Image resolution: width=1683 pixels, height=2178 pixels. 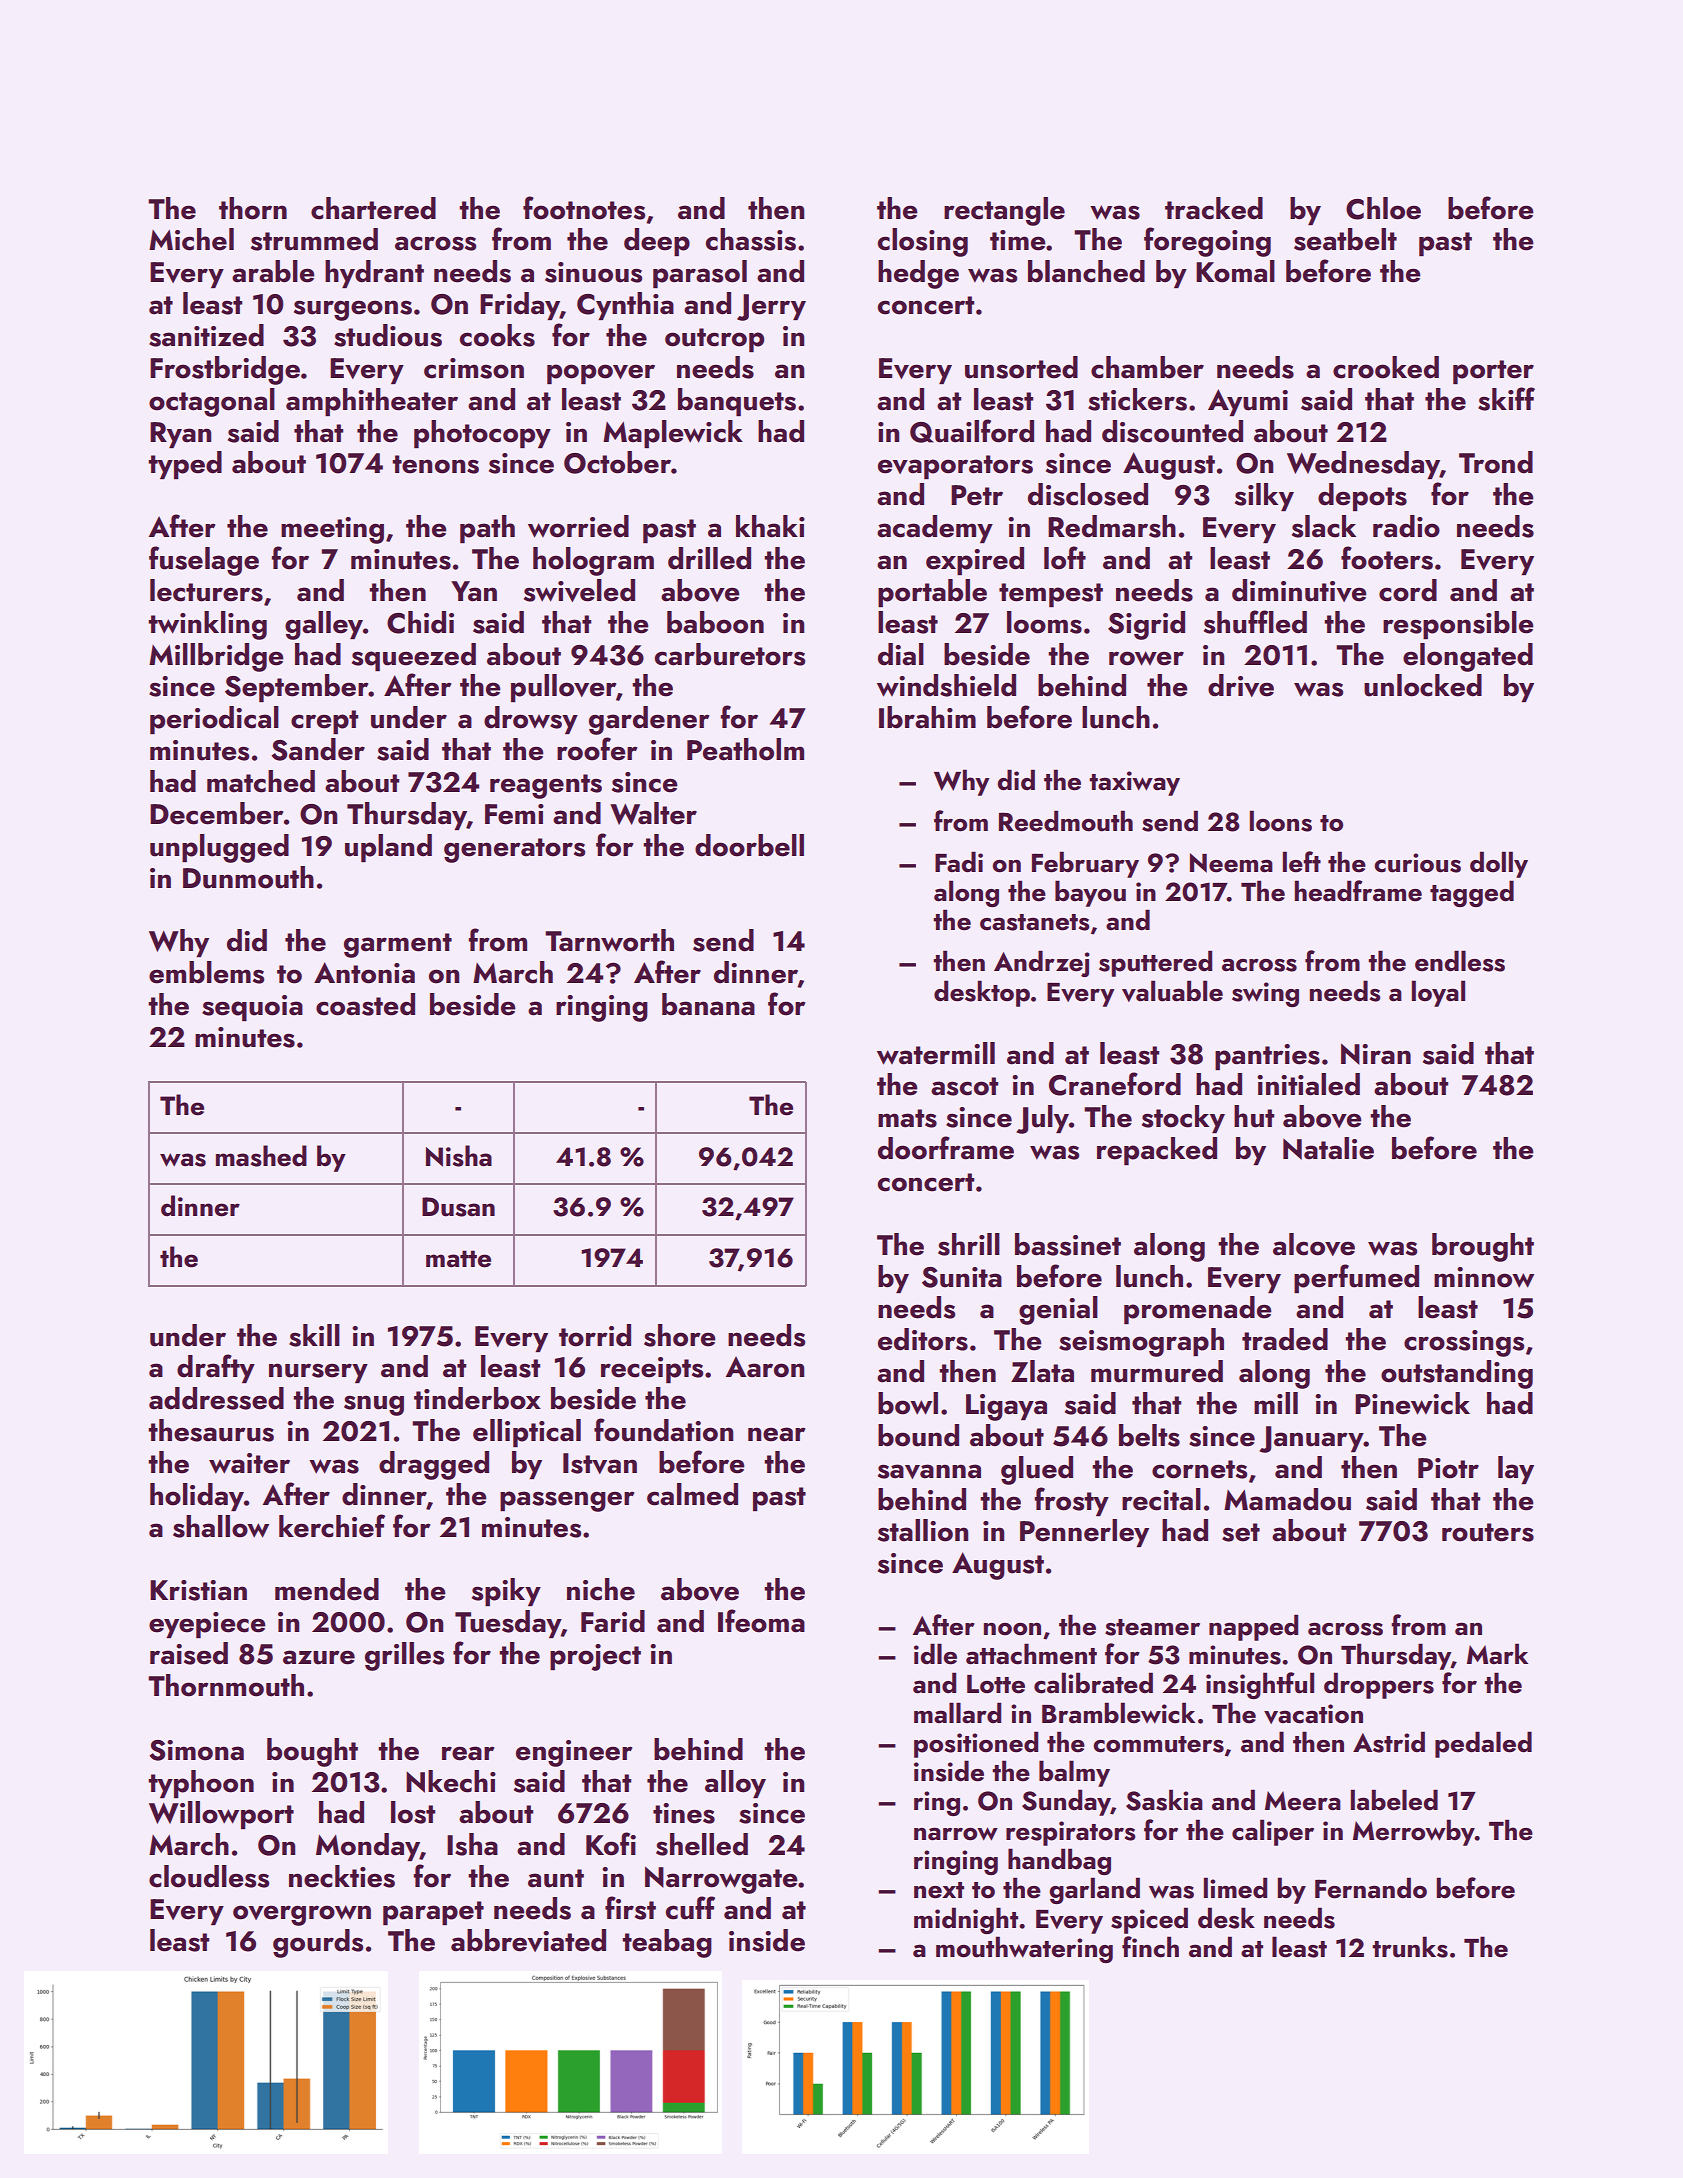 What do you see at coordinates (929, 1471) in the screenshot?
I see `savanna` at bounding box center [929, 1471].
